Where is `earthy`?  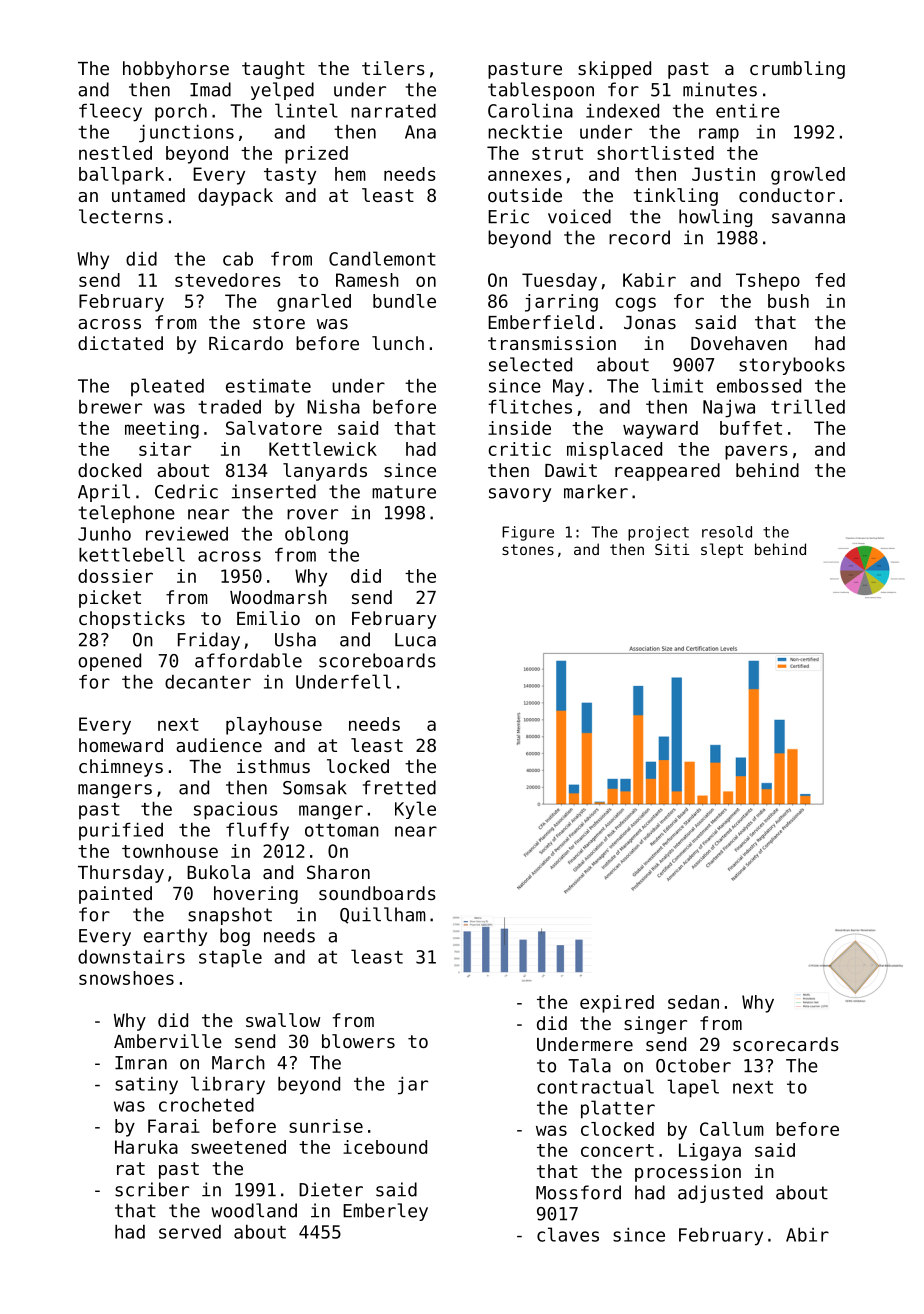 earthy is located at coordinates (175, 937).
